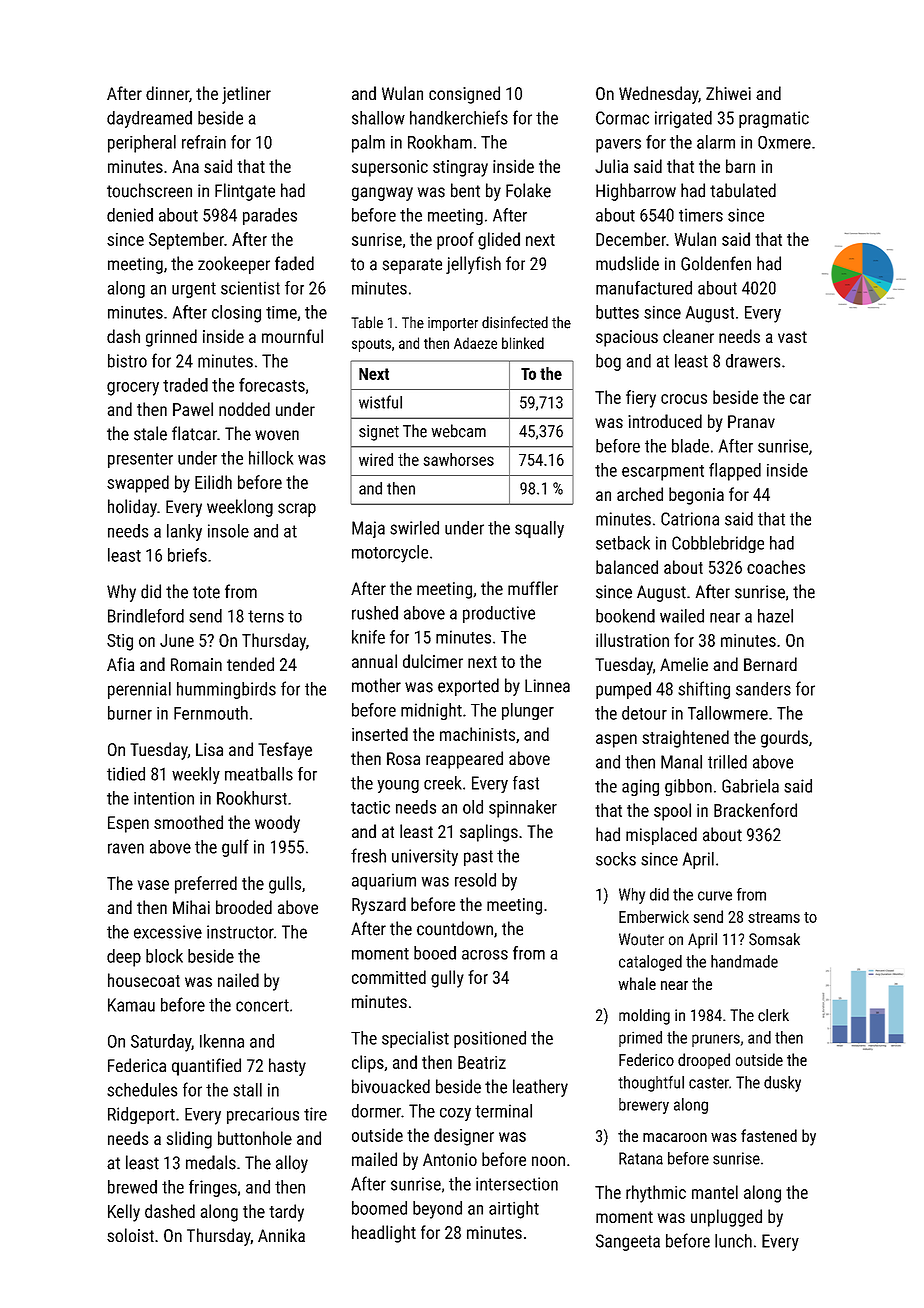 This screenshot has width=924, height=1308. Describe the element at coordinates (499, 614) in the screenshot. I see `productive` at that location.
